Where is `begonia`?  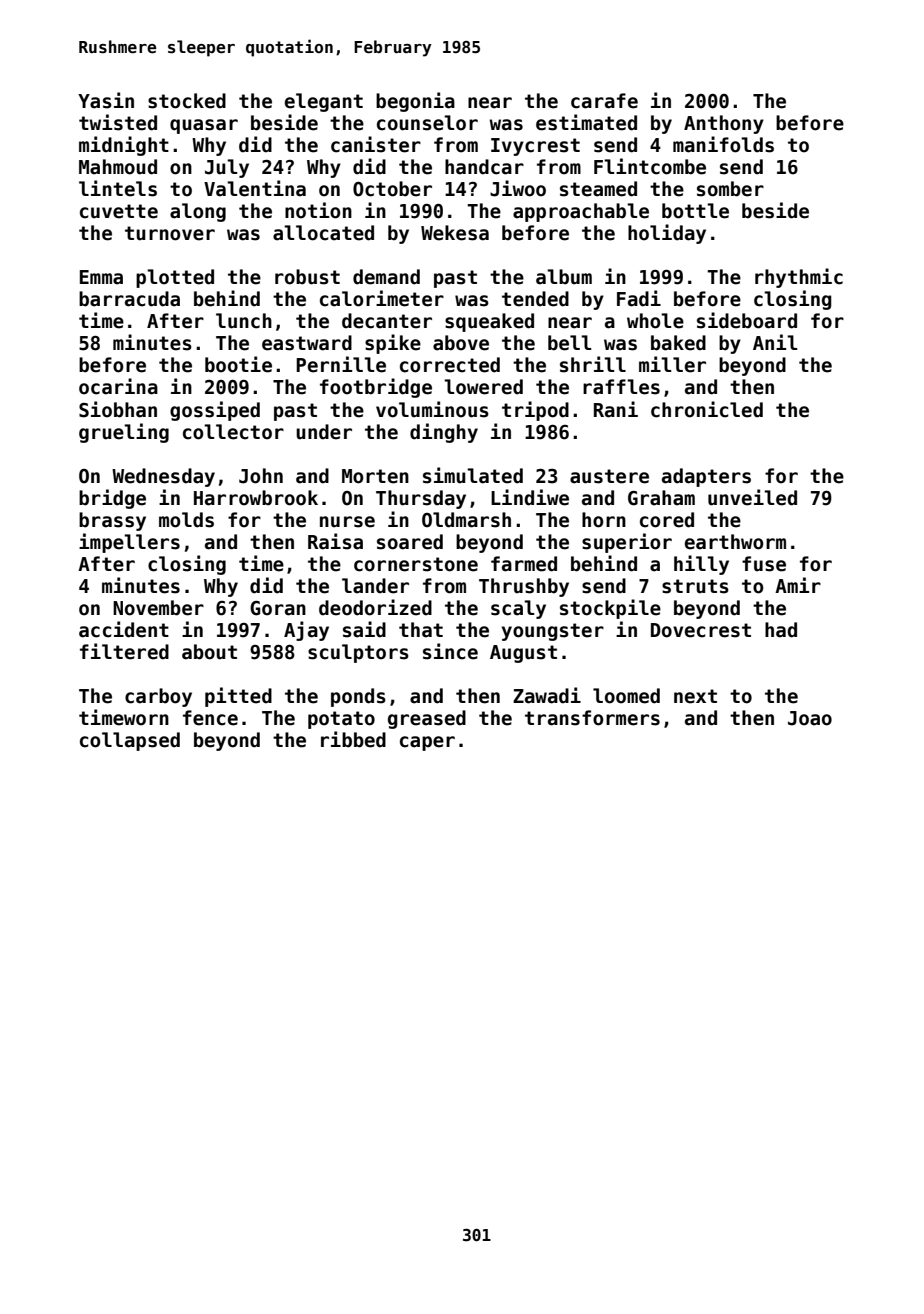
begonia is located at coordinates (415, 102).
